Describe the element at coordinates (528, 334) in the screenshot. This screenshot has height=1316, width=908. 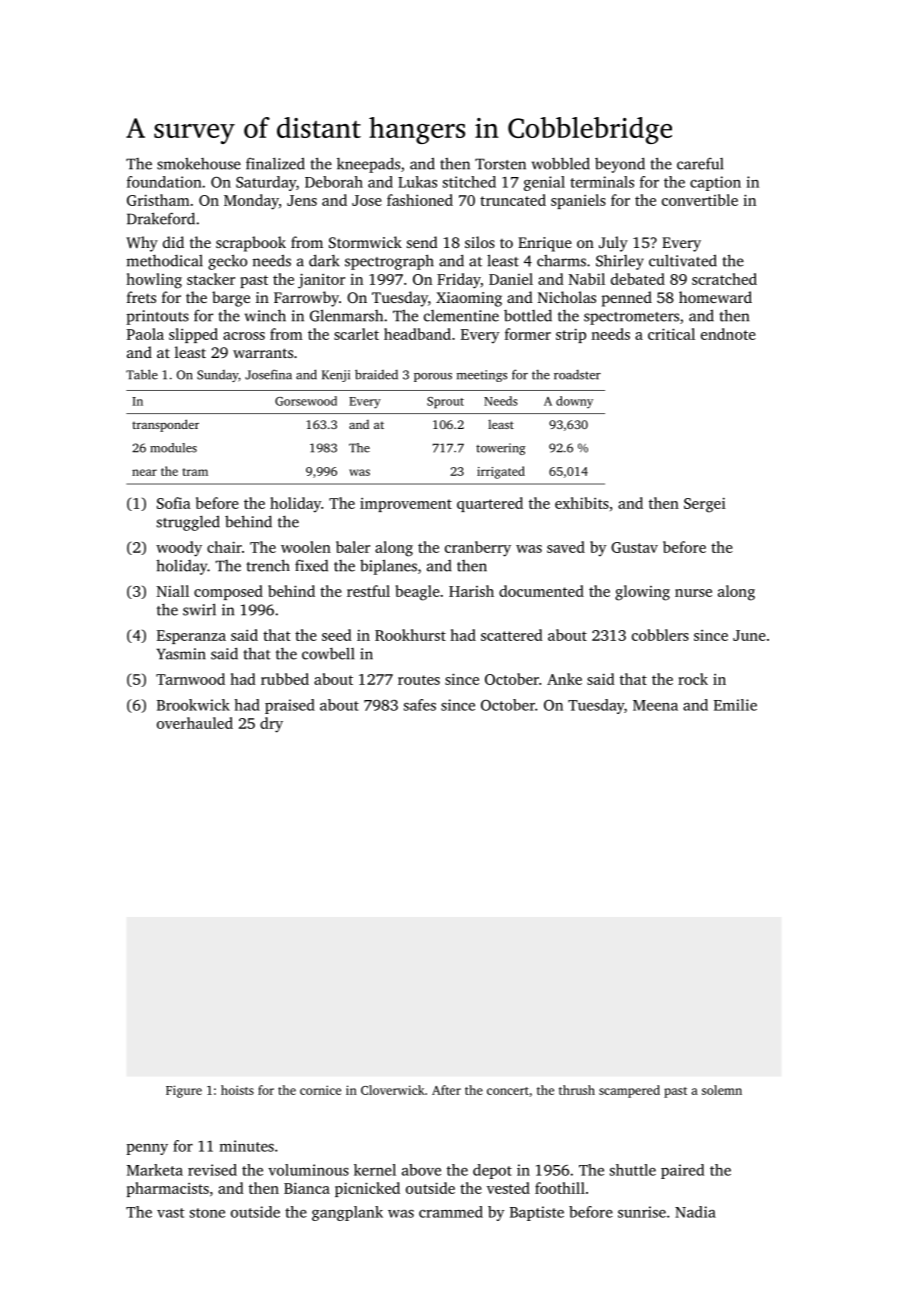
I see `former` at that location.
